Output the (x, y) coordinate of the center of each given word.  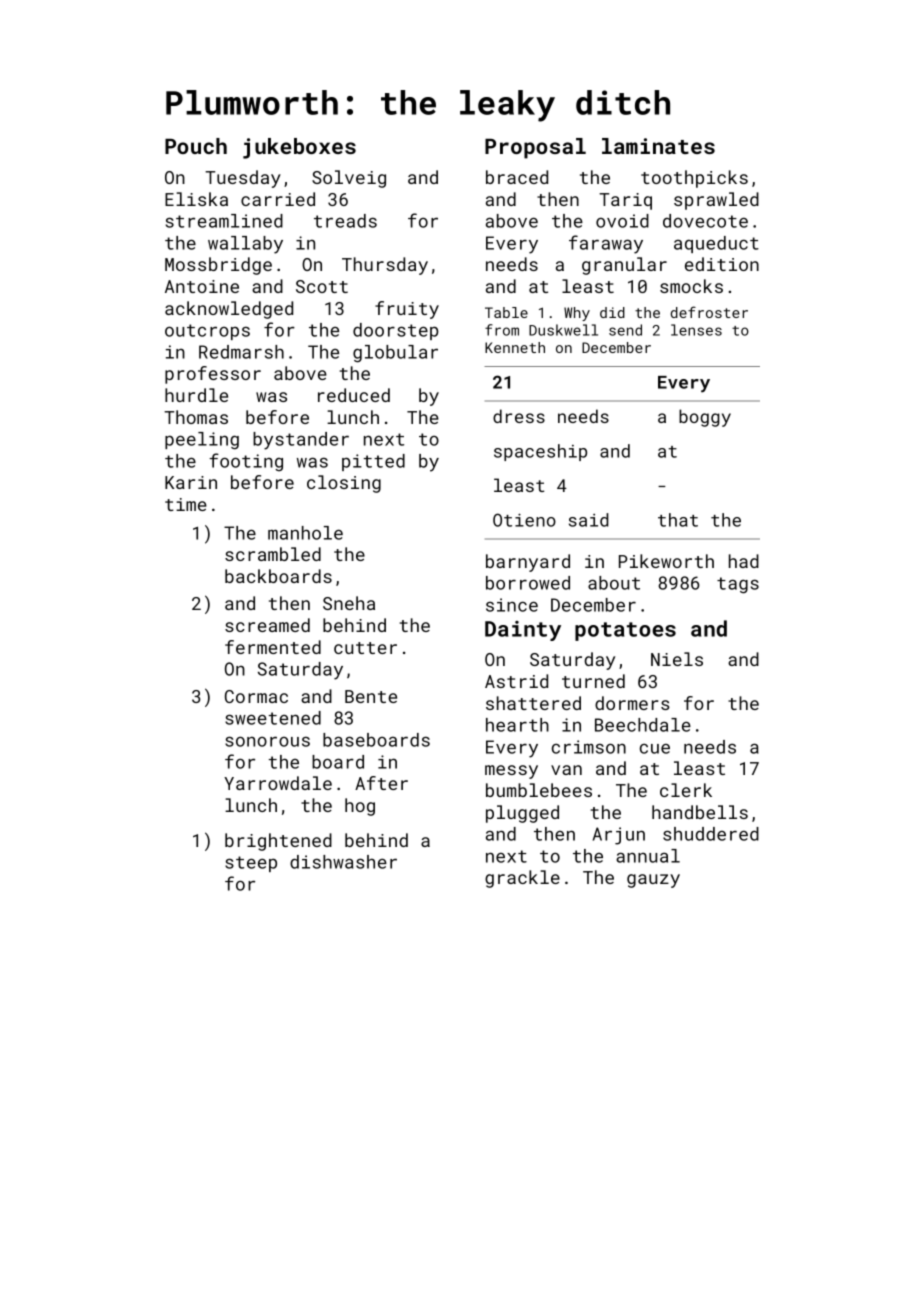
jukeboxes (299, 148)
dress (519, 416)
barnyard (528, 563)
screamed (267, 625)
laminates (658, 146)
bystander (301, 441)
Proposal (535, 148)
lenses (696, 330)
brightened (278, 842)
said (589, 520)
